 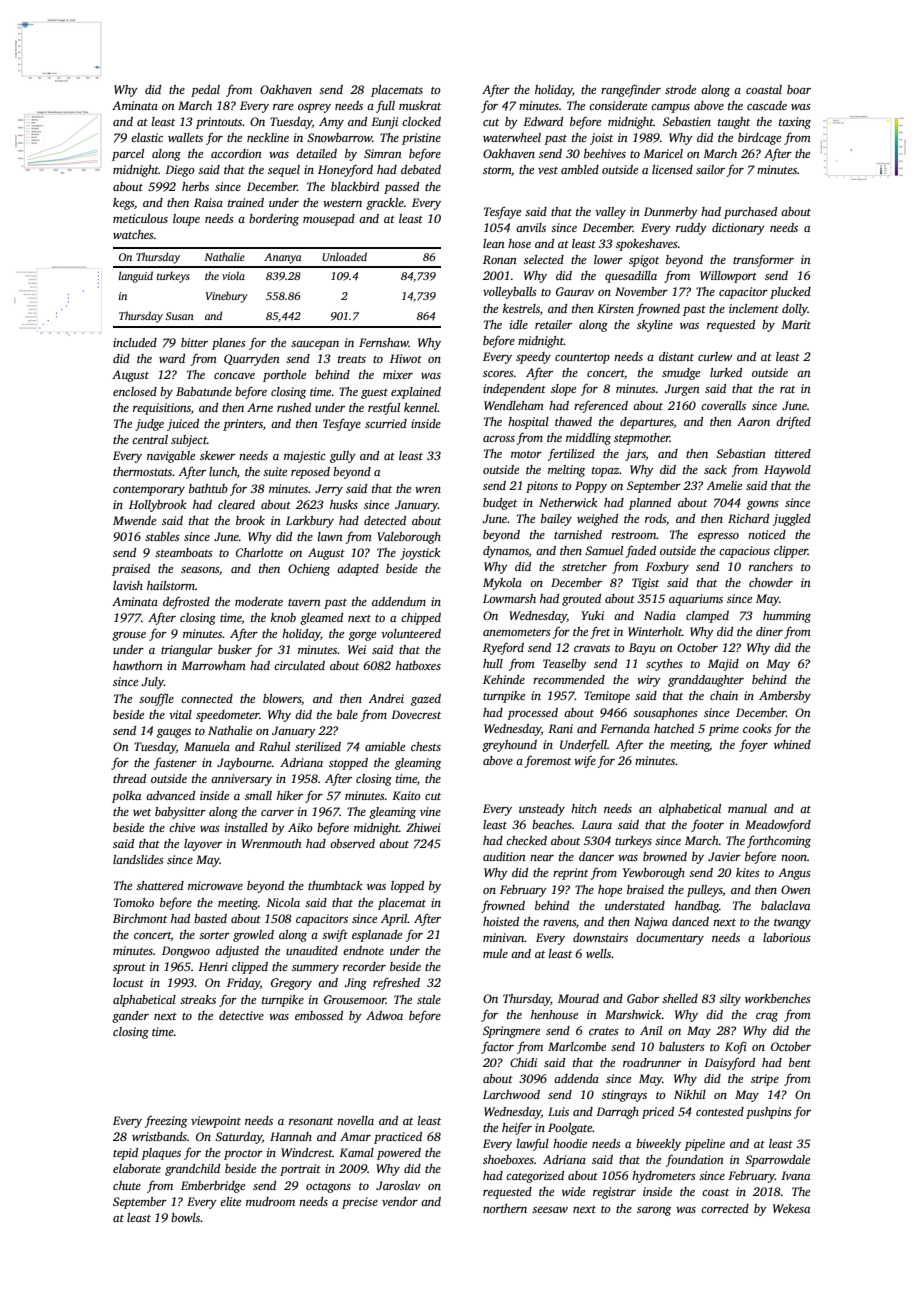 What do you see at coordinates (618, 105) in the screenshot?
I see `considerate` at bounding box center [618, 105].
